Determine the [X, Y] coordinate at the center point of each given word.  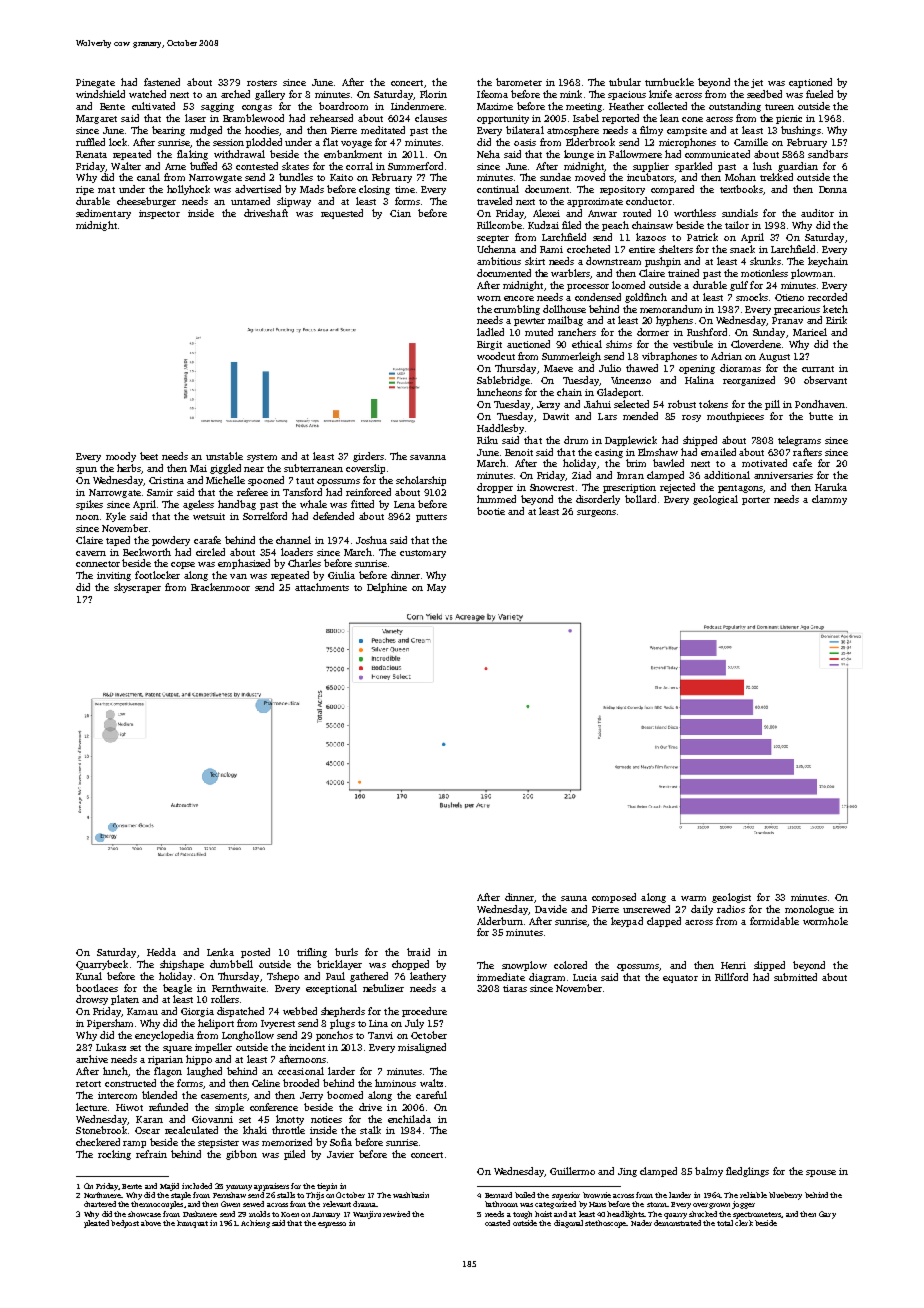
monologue [809, 910]
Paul [335, 976]
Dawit [556, 416]
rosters [262, 83]
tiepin [327, 1187]
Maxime [495, 106]
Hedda [161, 952]
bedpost [125, 1224]
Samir [160, 492]
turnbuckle [669, 82]
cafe [802, 463]
